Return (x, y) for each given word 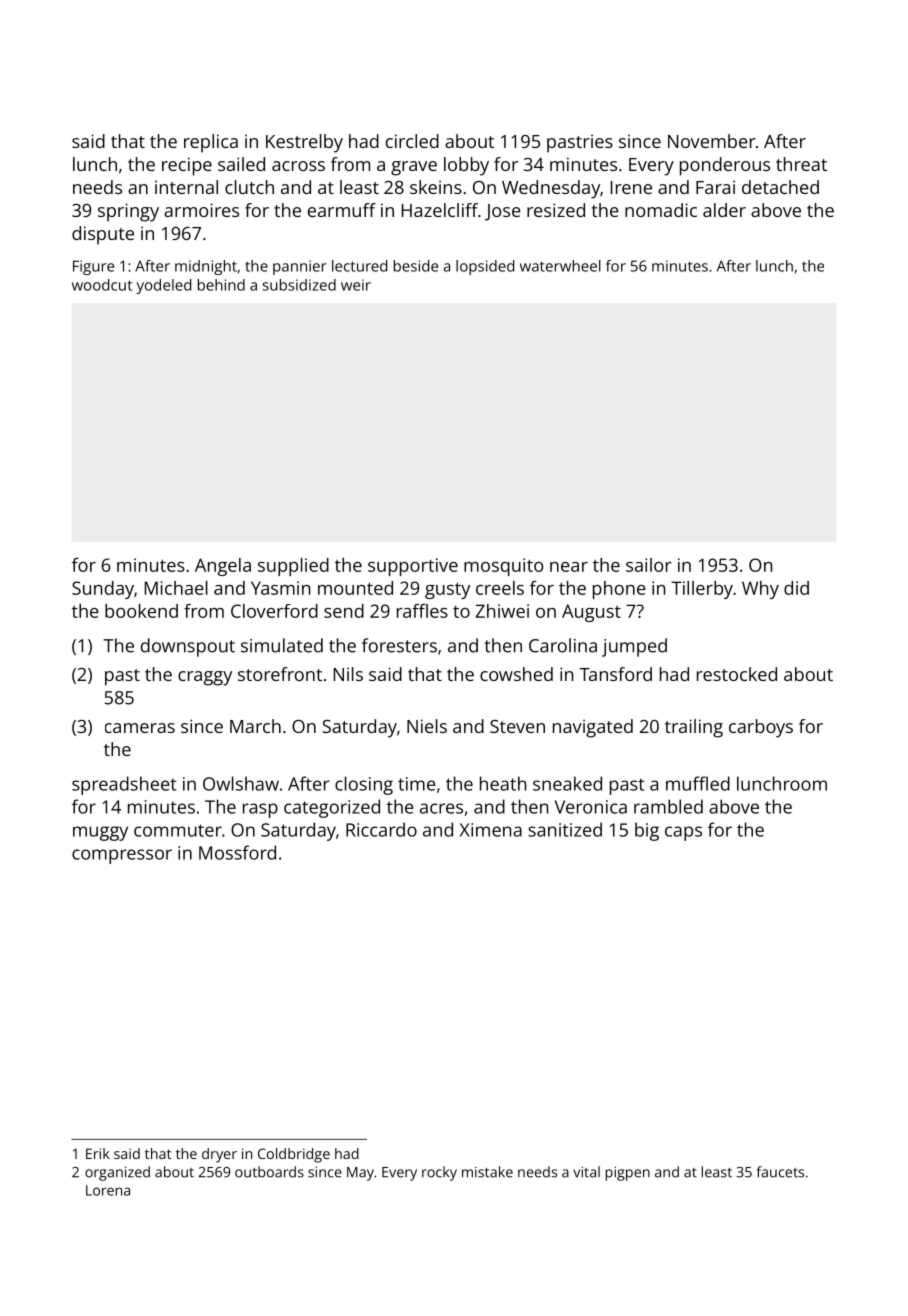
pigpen (627, 1174)
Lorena (108, 1190)
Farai (715, 187)
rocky (439, 1173)
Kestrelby (304, 143)
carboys (761, 728)
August (591, 613)
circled (412, 141)
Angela (223, 567)
